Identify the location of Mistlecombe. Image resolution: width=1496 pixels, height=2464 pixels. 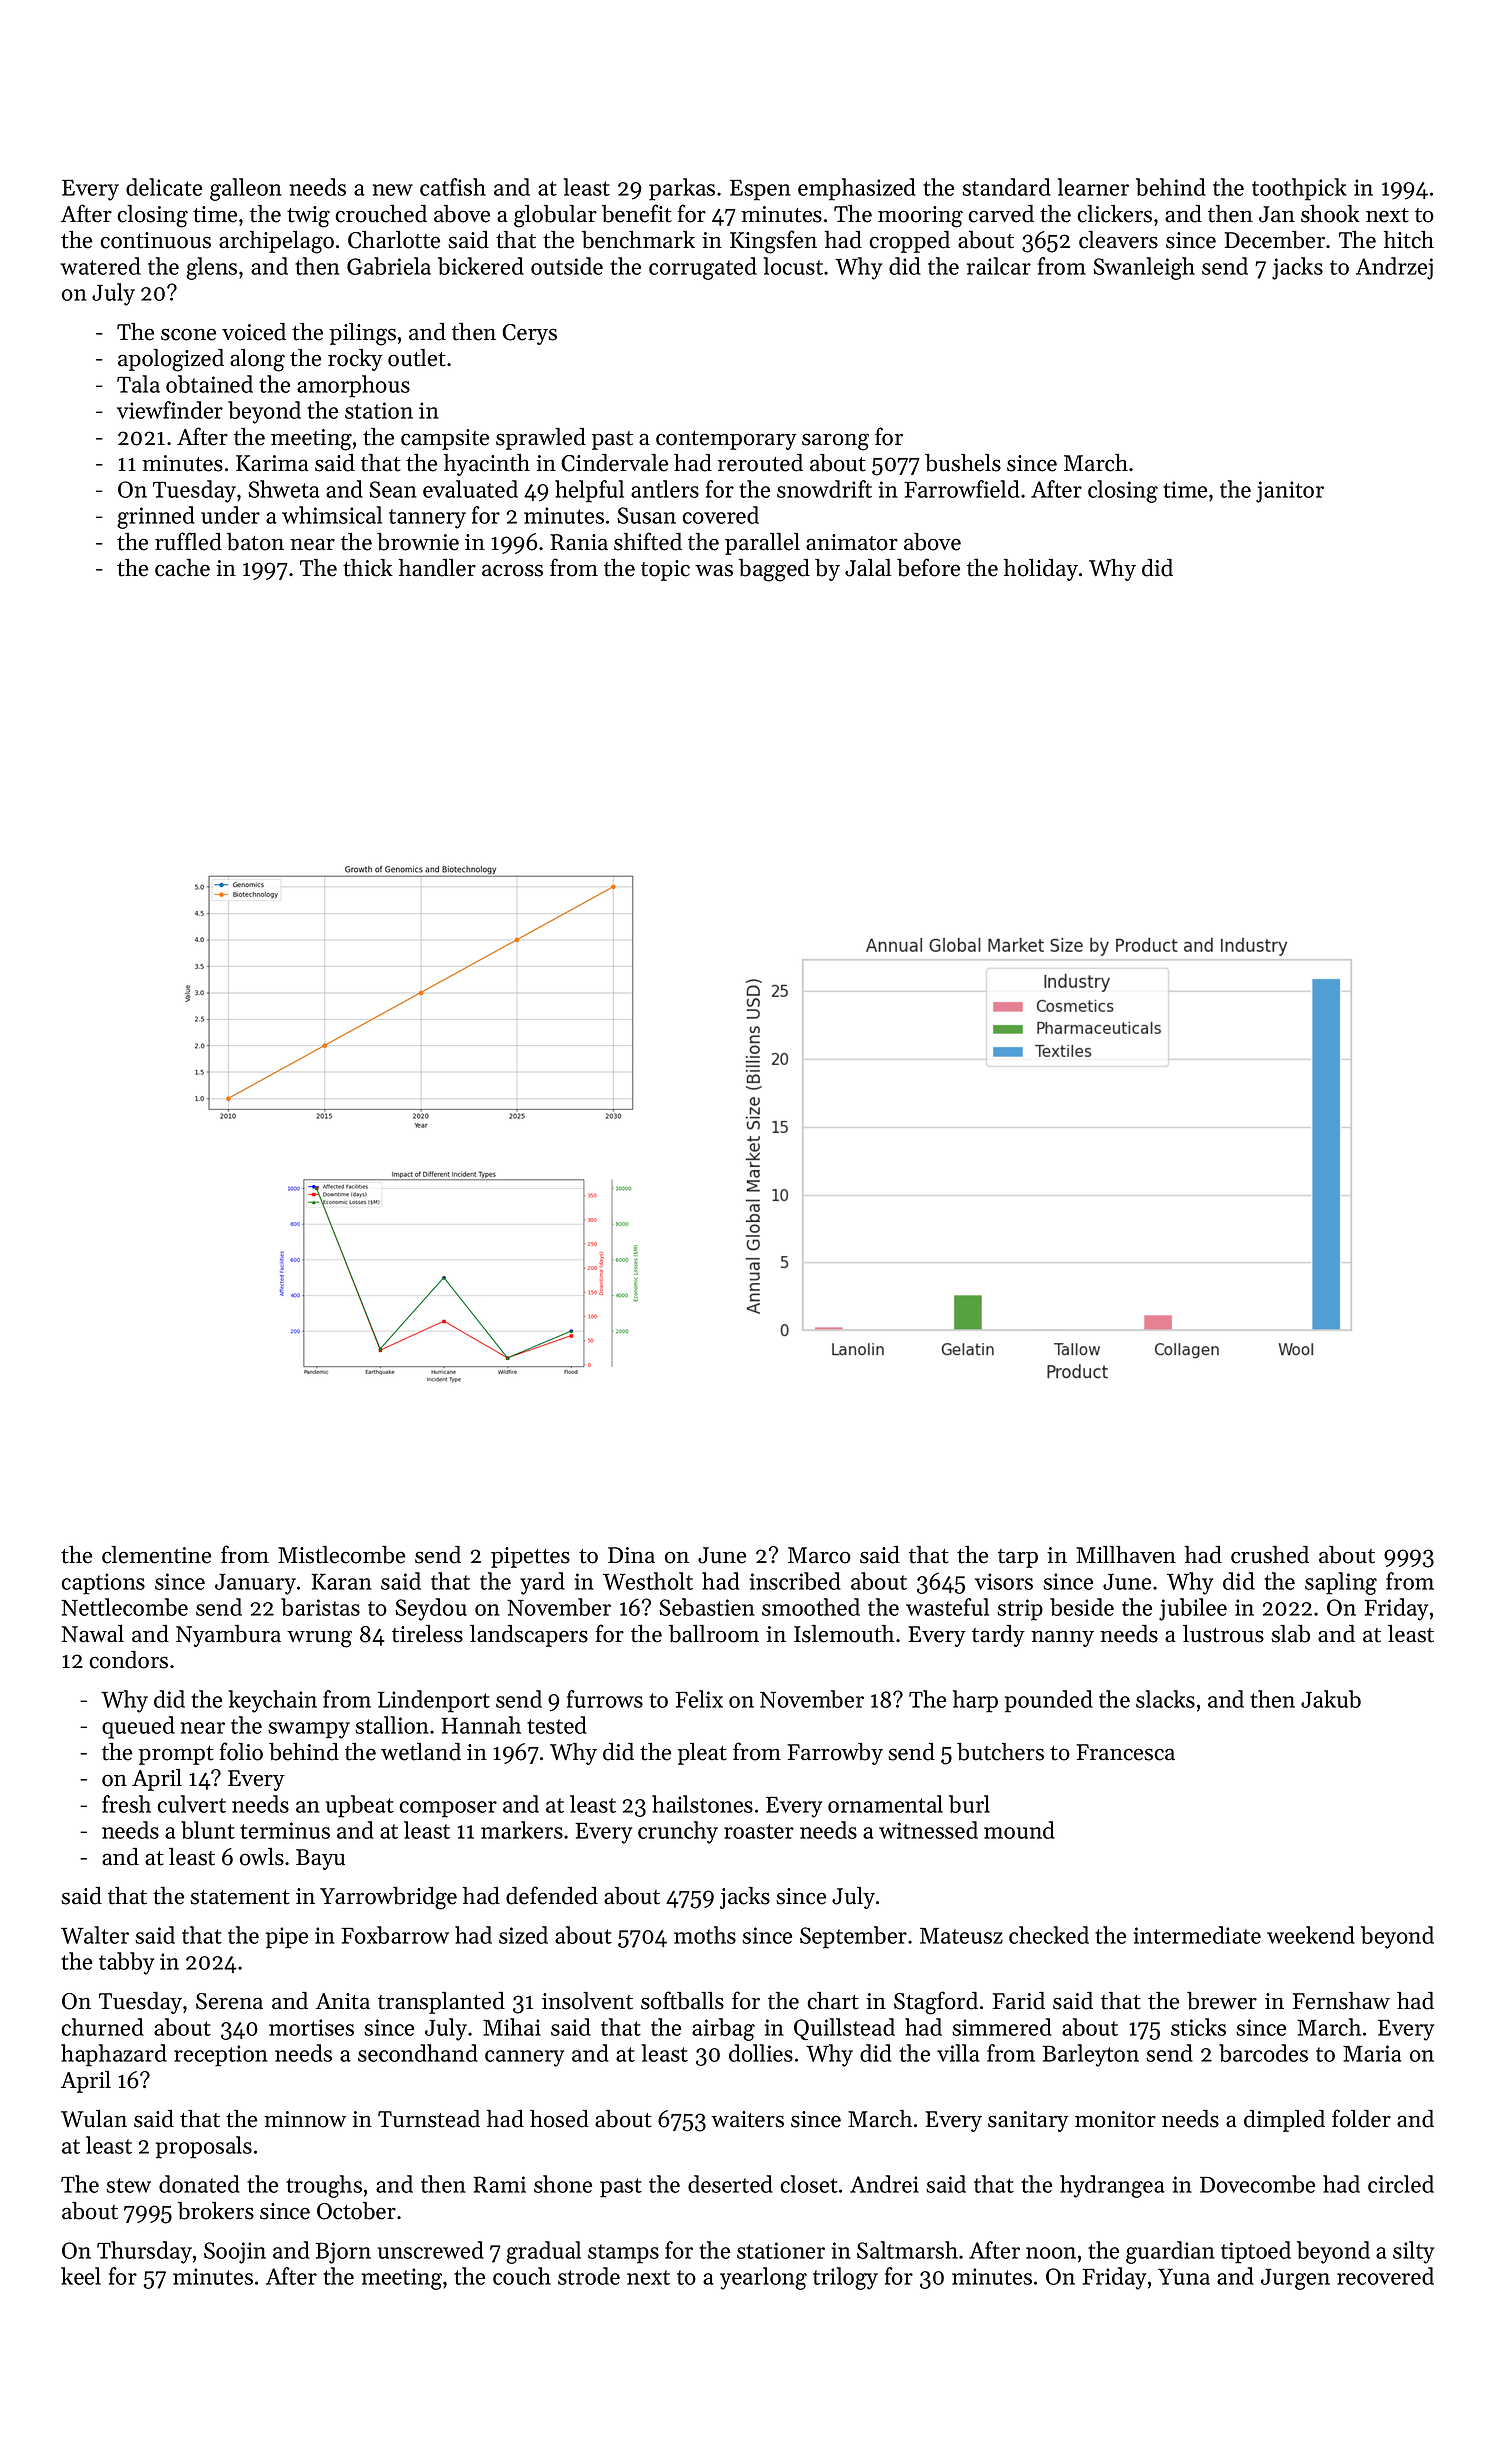
(341, 1555).
